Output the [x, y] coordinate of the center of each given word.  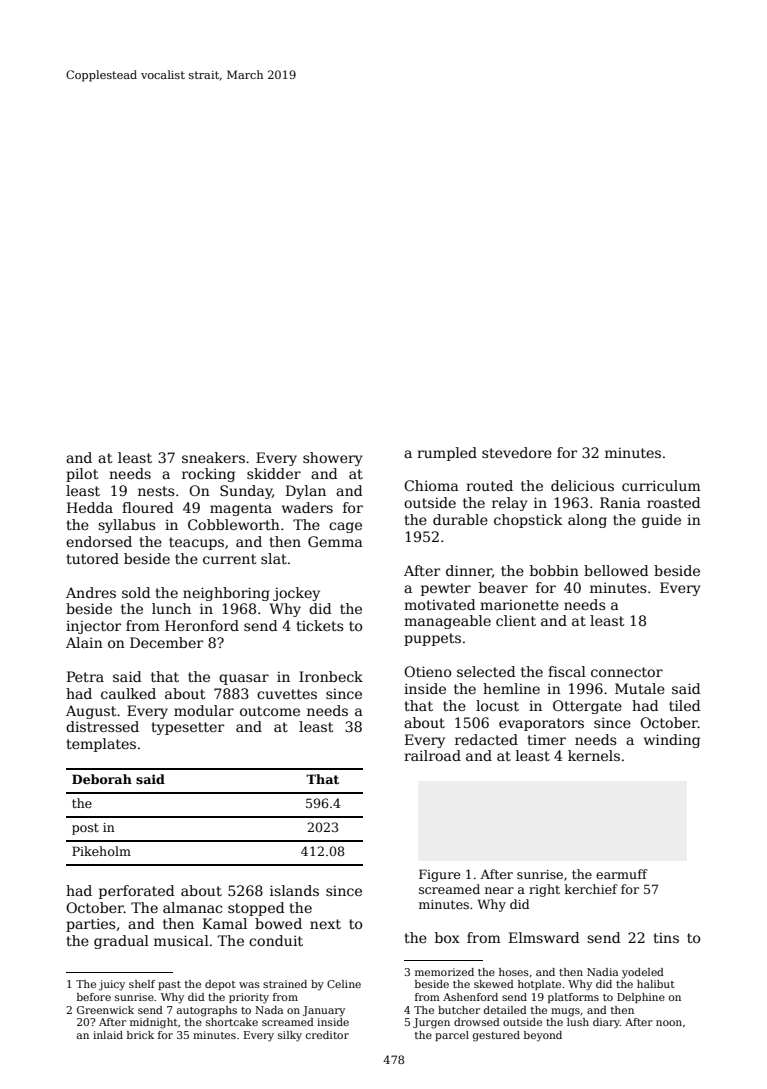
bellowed [616, 570]
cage [345, 527]
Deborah [102, 779]
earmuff [622, 874]
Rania [620, 502]
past [169, 985]
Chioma [431, 485]
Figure [439, 875]
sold [136, 592]
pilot [82, 475]
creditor [327, 1035]
